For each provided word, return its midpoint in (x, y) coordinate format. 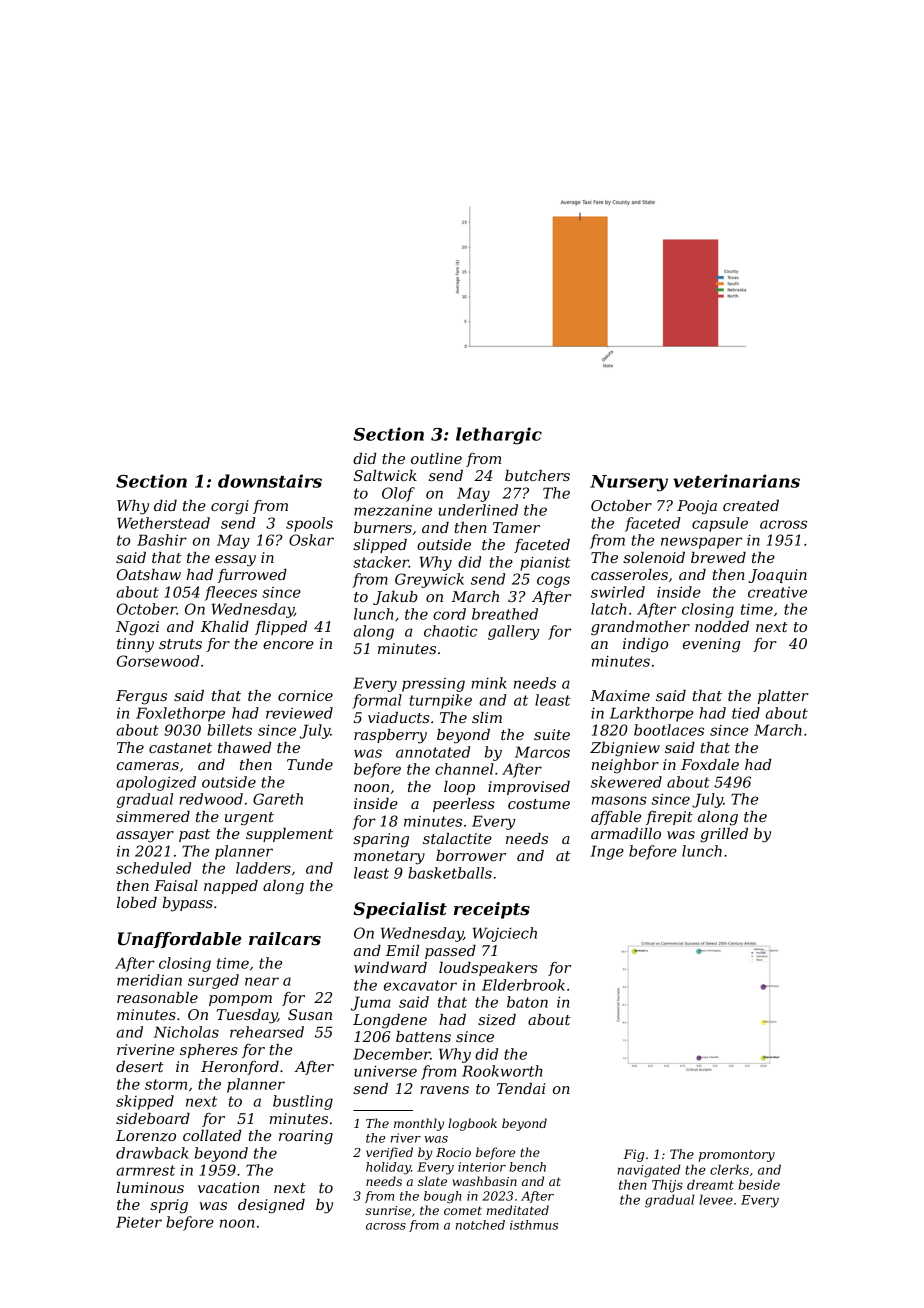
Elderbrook (523, 985)
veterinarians (736, 481)
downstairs (270, 481)
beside (759, 1184)
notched (480, 1225)
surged (213, 981)
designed (271, 1206)
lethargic (499, 436)
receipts (492, 910)
